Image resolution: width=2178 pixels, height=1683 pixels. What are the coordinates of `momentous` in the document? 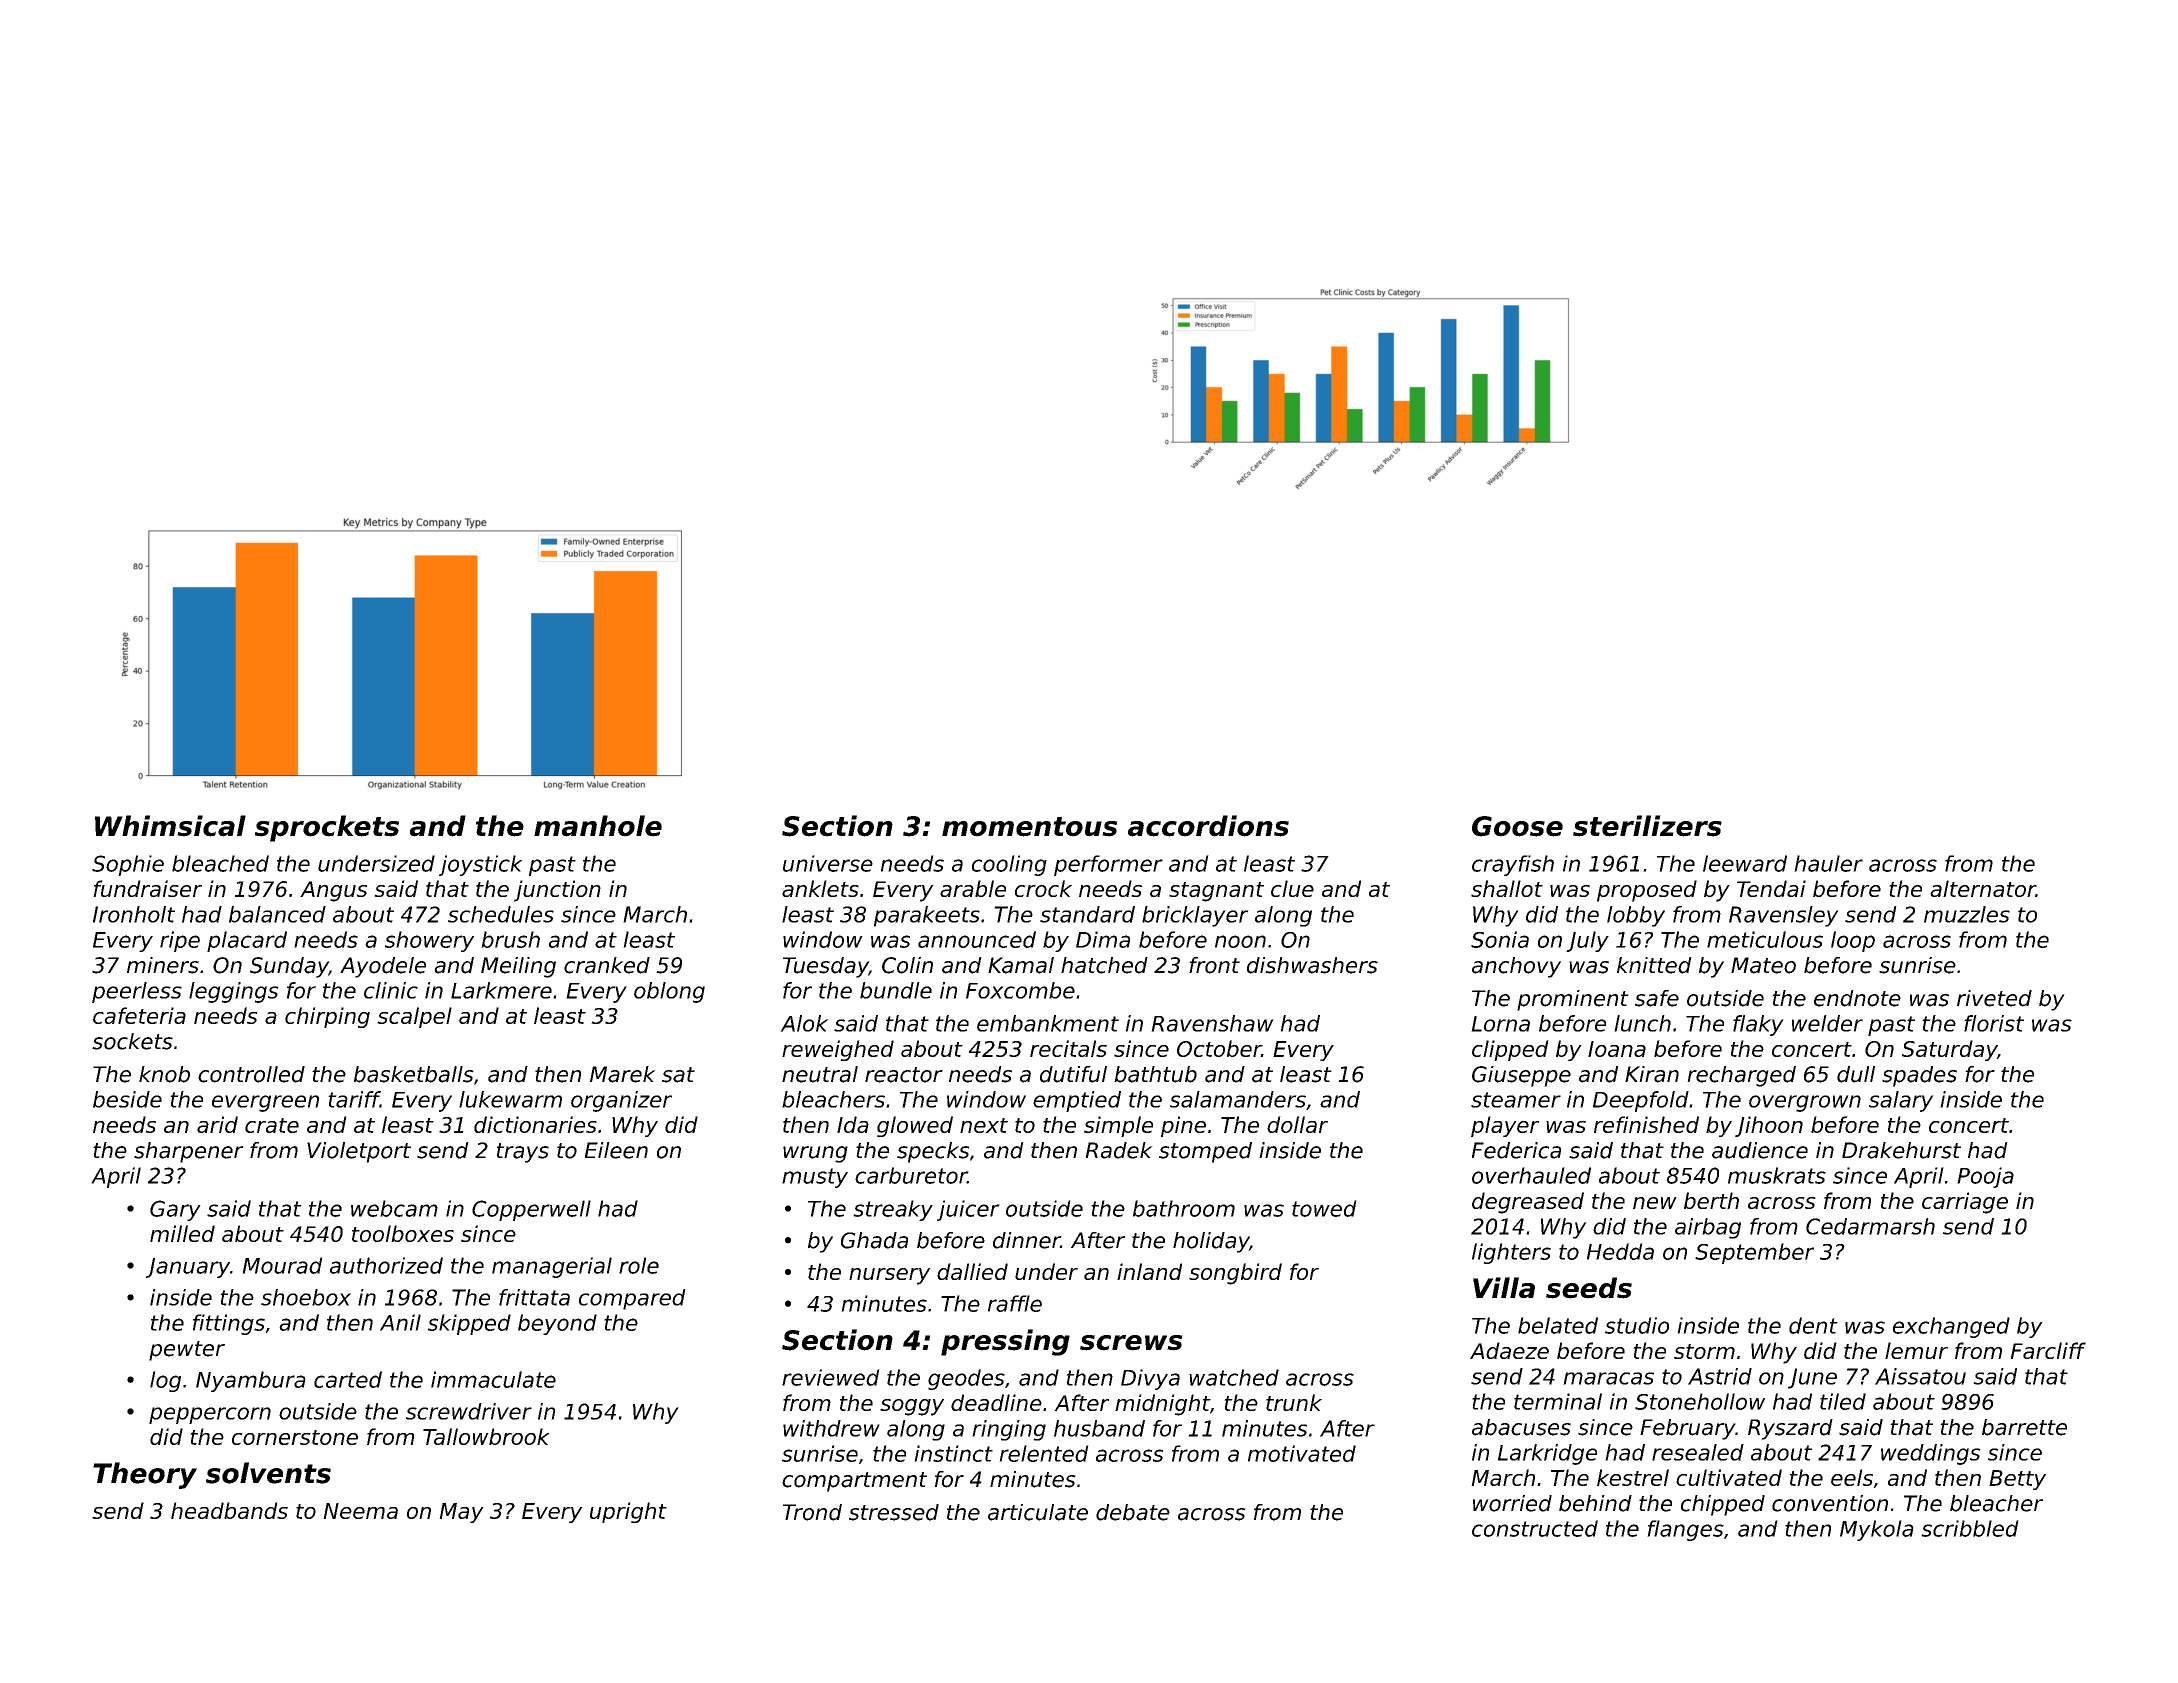 It's located at (1030, 827).
